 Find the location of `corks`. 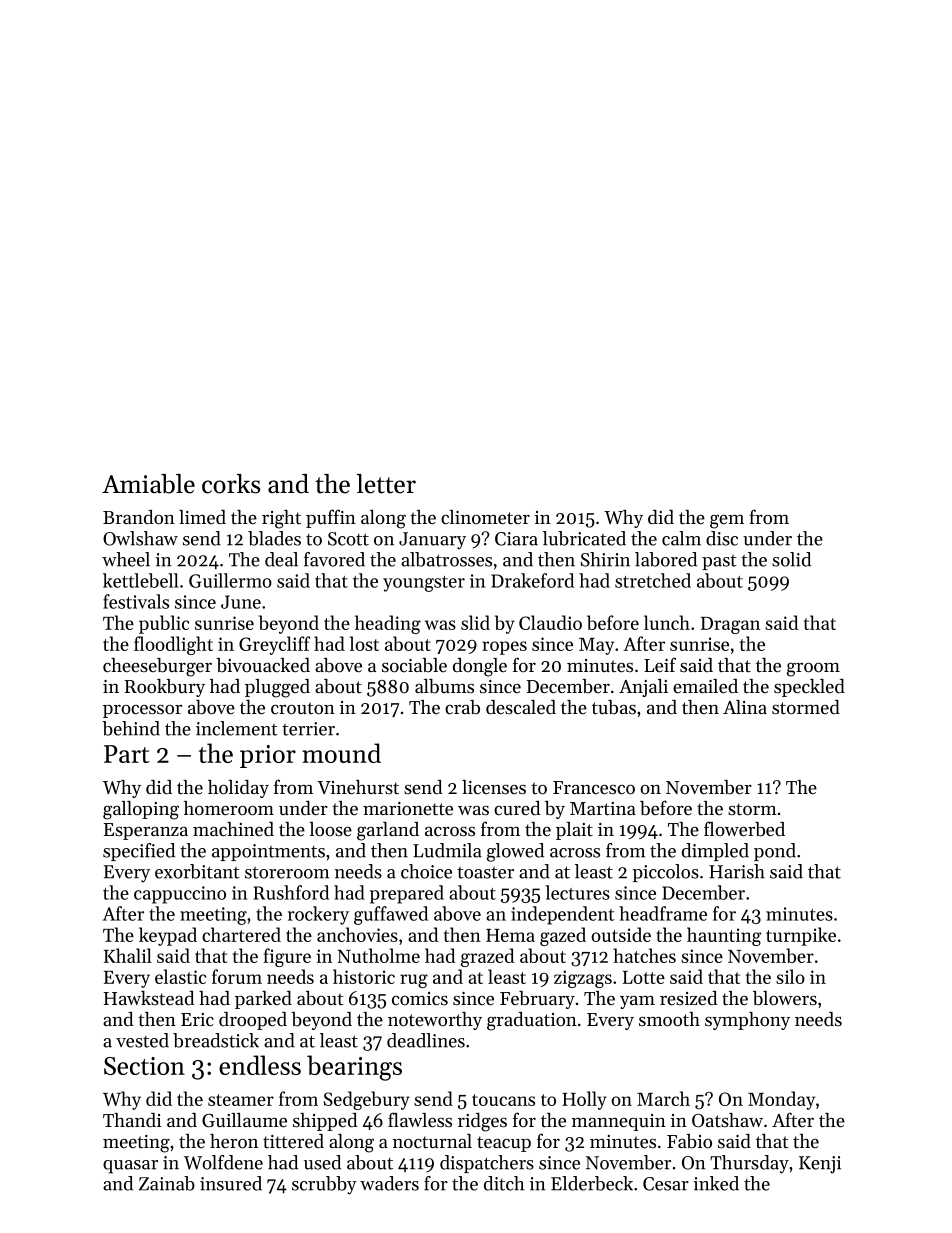

corks is located at coordinates (231, 484).
